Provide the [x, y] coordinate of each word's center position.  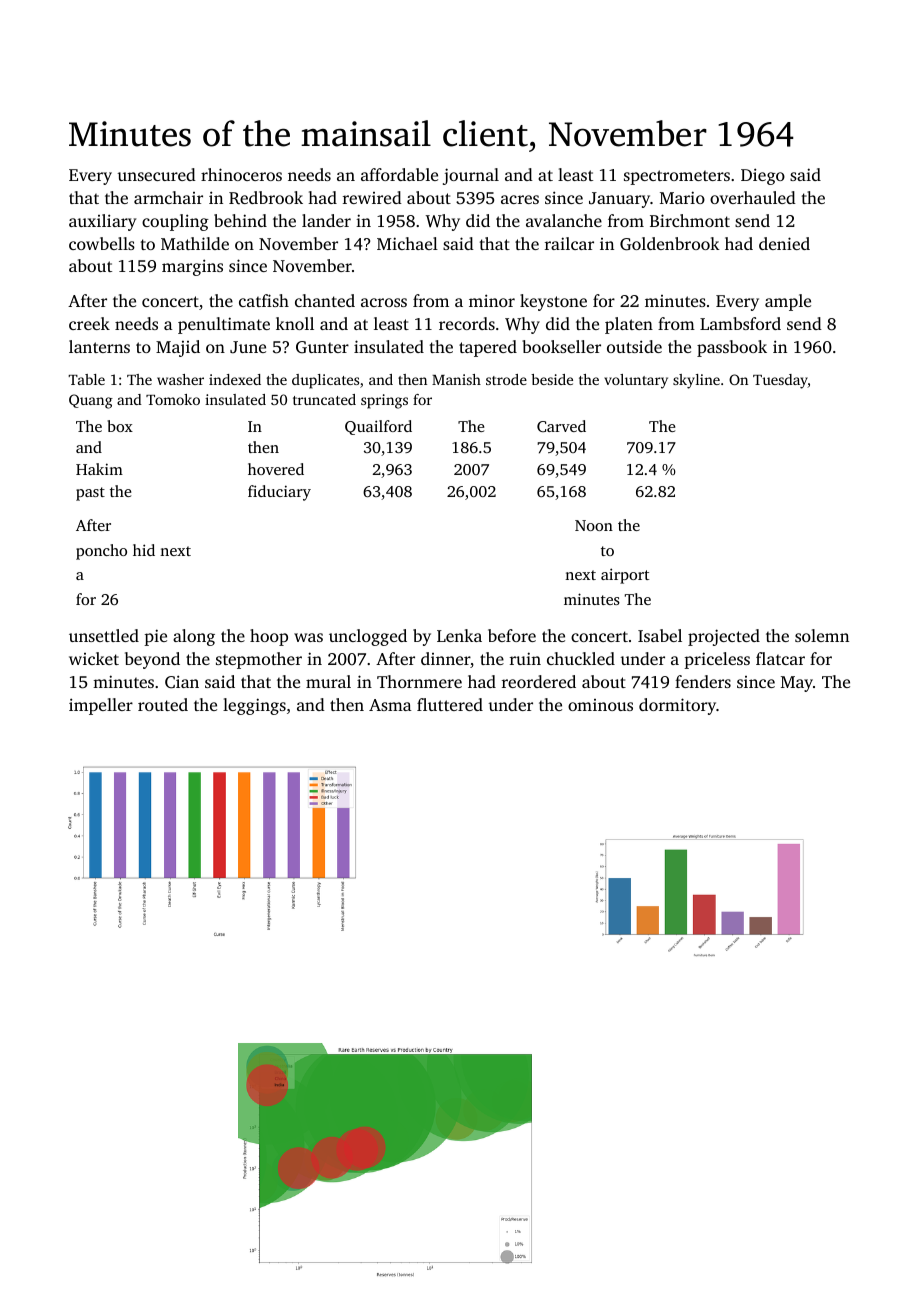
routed [163, 704]
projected [724, 637]
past [90, 494]
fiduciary [279, 493]
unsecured [157, 174]
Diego [763, 176]
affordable [399, 174]
